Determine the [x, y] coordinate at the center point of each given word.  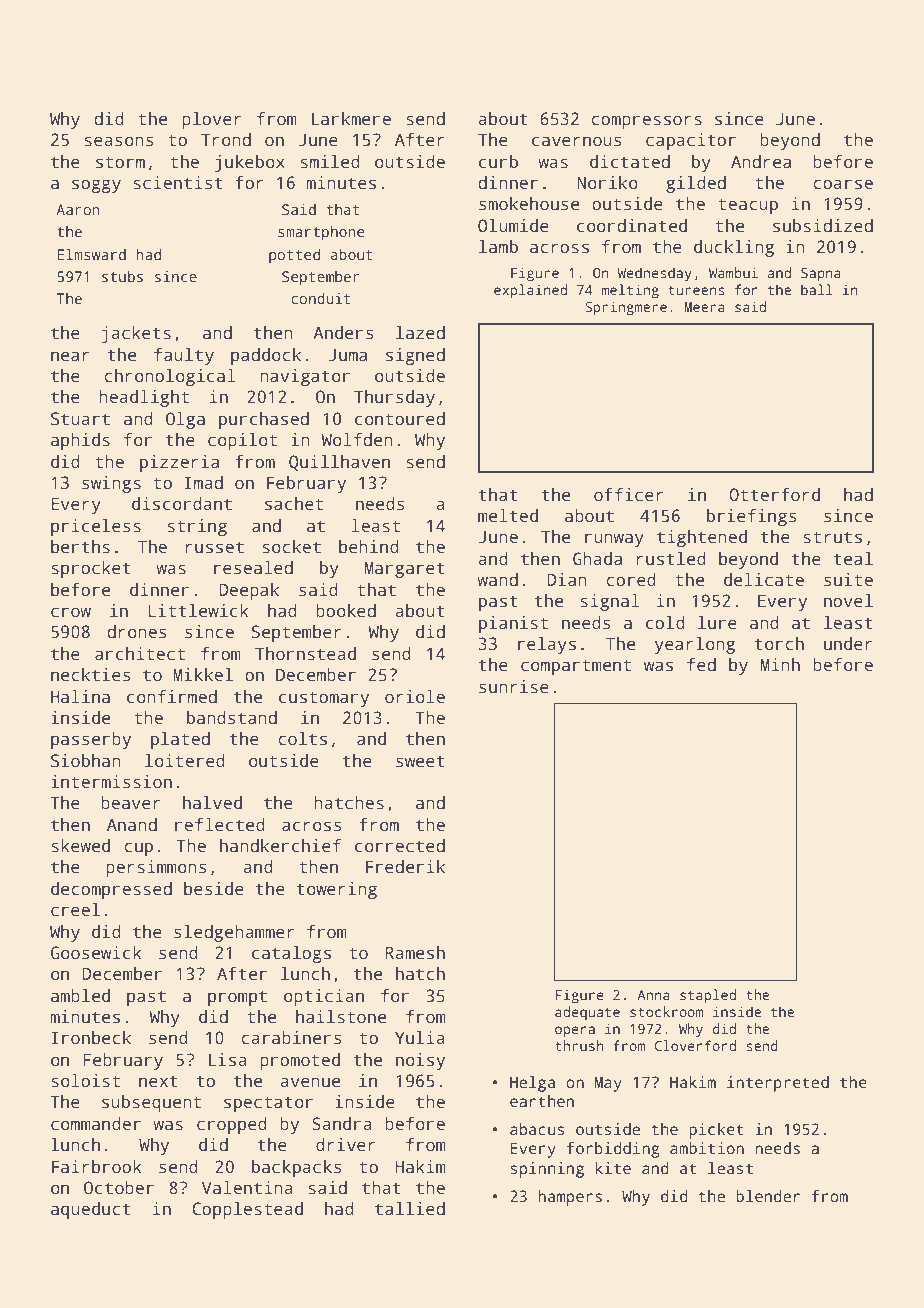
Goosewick [96, 953]
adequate [587, 1013]
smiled [330, 162]
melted [508, 516]
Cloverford [695, 1045]
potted [294, 256]
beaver [131, 803]
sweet [420, 761]
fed [701, 665]
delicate [764, 580]
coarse [843, 184]
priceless [96, 527]
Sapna [821, 274]
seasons [119, 141]
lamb [498, 247]
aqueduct [91, 1210]
